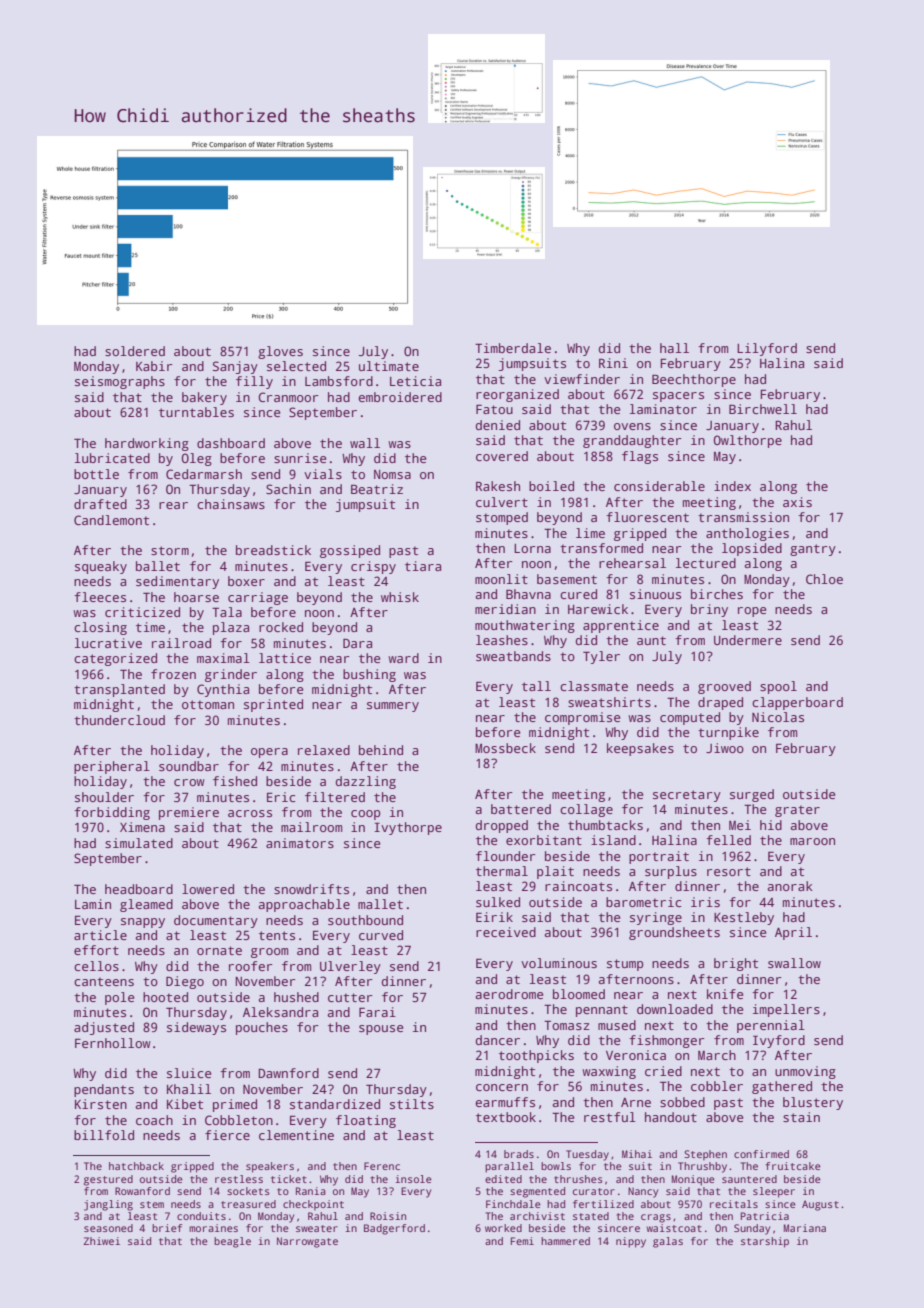 The width and height of the screenshot is (924, 1308). What do you see at coordinates (104, 1028) in the screenshot?
I see `adjusted` at bounding box center [104, 1028].
